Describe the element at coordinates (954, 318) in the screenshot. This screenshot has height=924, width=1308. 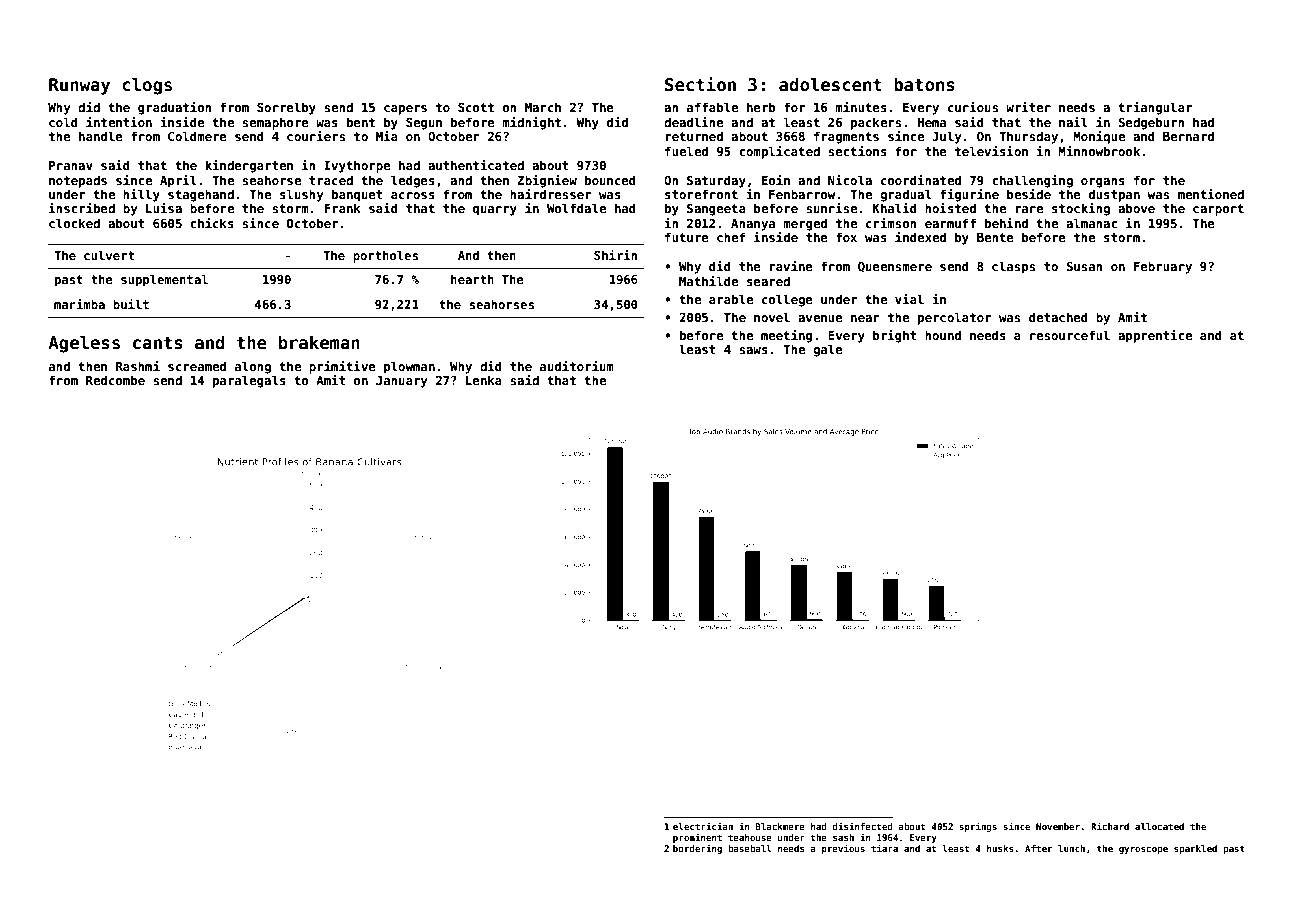
I see `percolator` at that location.
